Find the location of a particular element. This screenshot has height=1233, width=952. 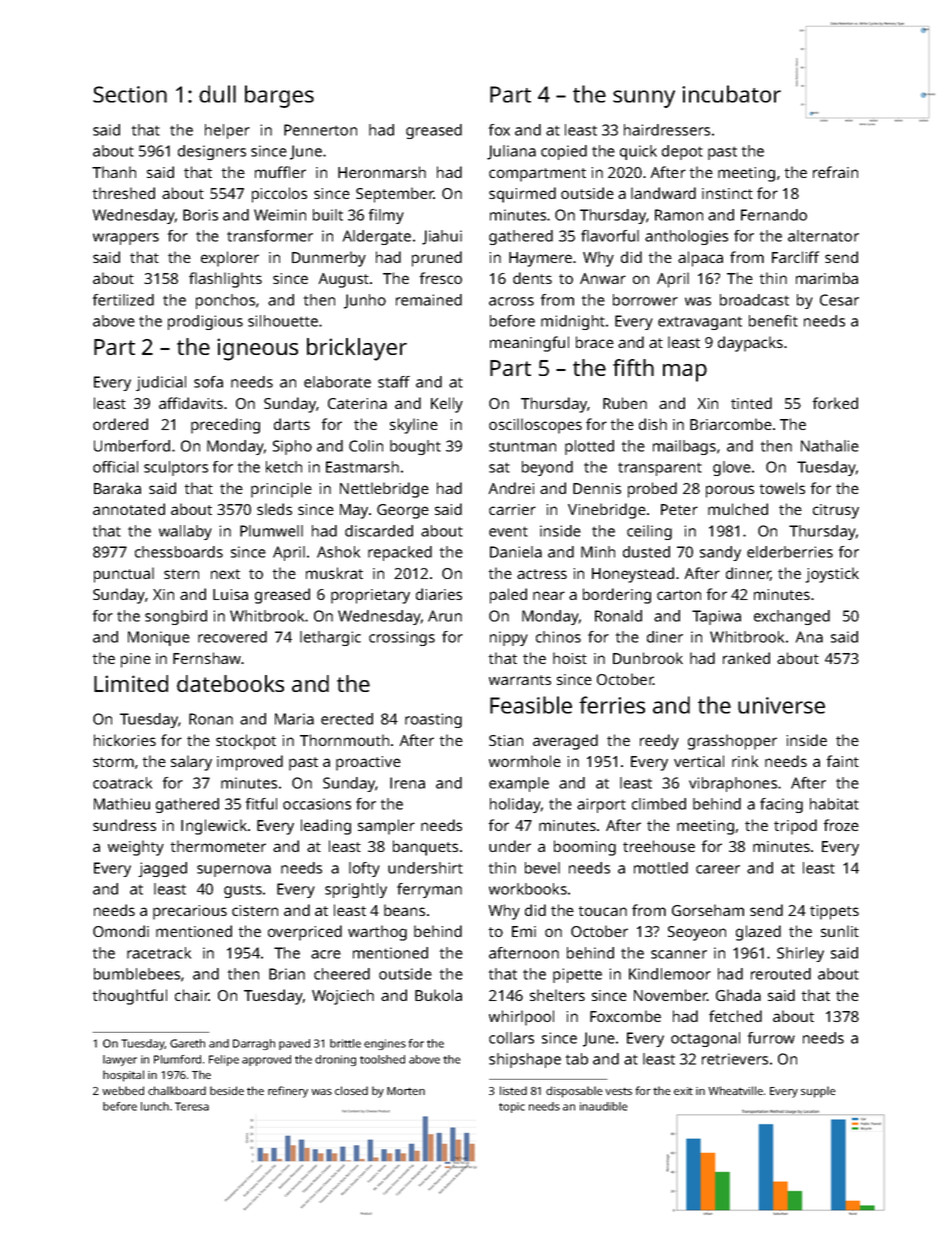

Ramon is located at coordinates (679, 215).
